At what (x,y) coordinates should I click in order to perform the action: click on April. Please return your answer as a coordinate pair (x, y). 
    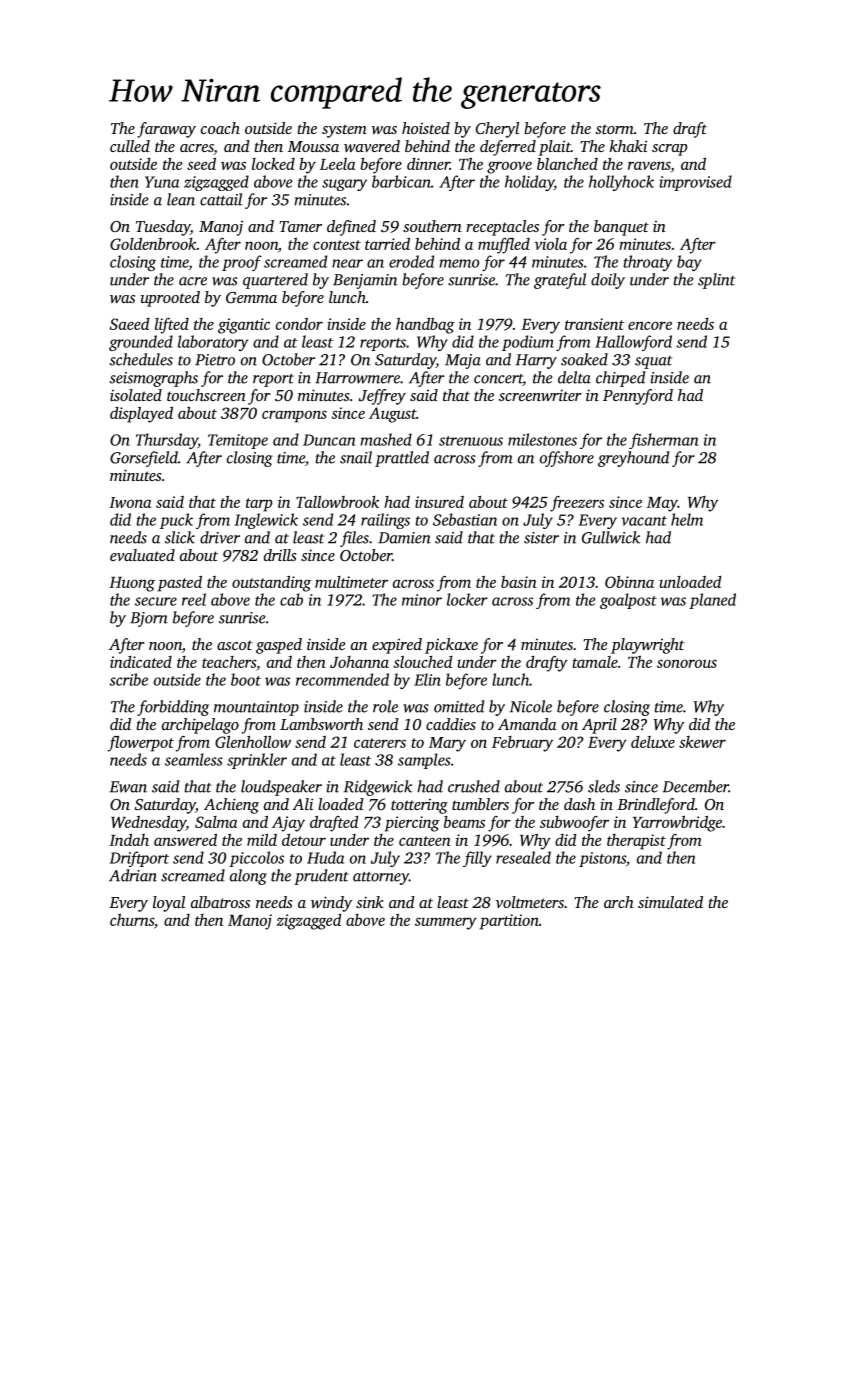
    Looking at the image, I should click on (599, 726).
